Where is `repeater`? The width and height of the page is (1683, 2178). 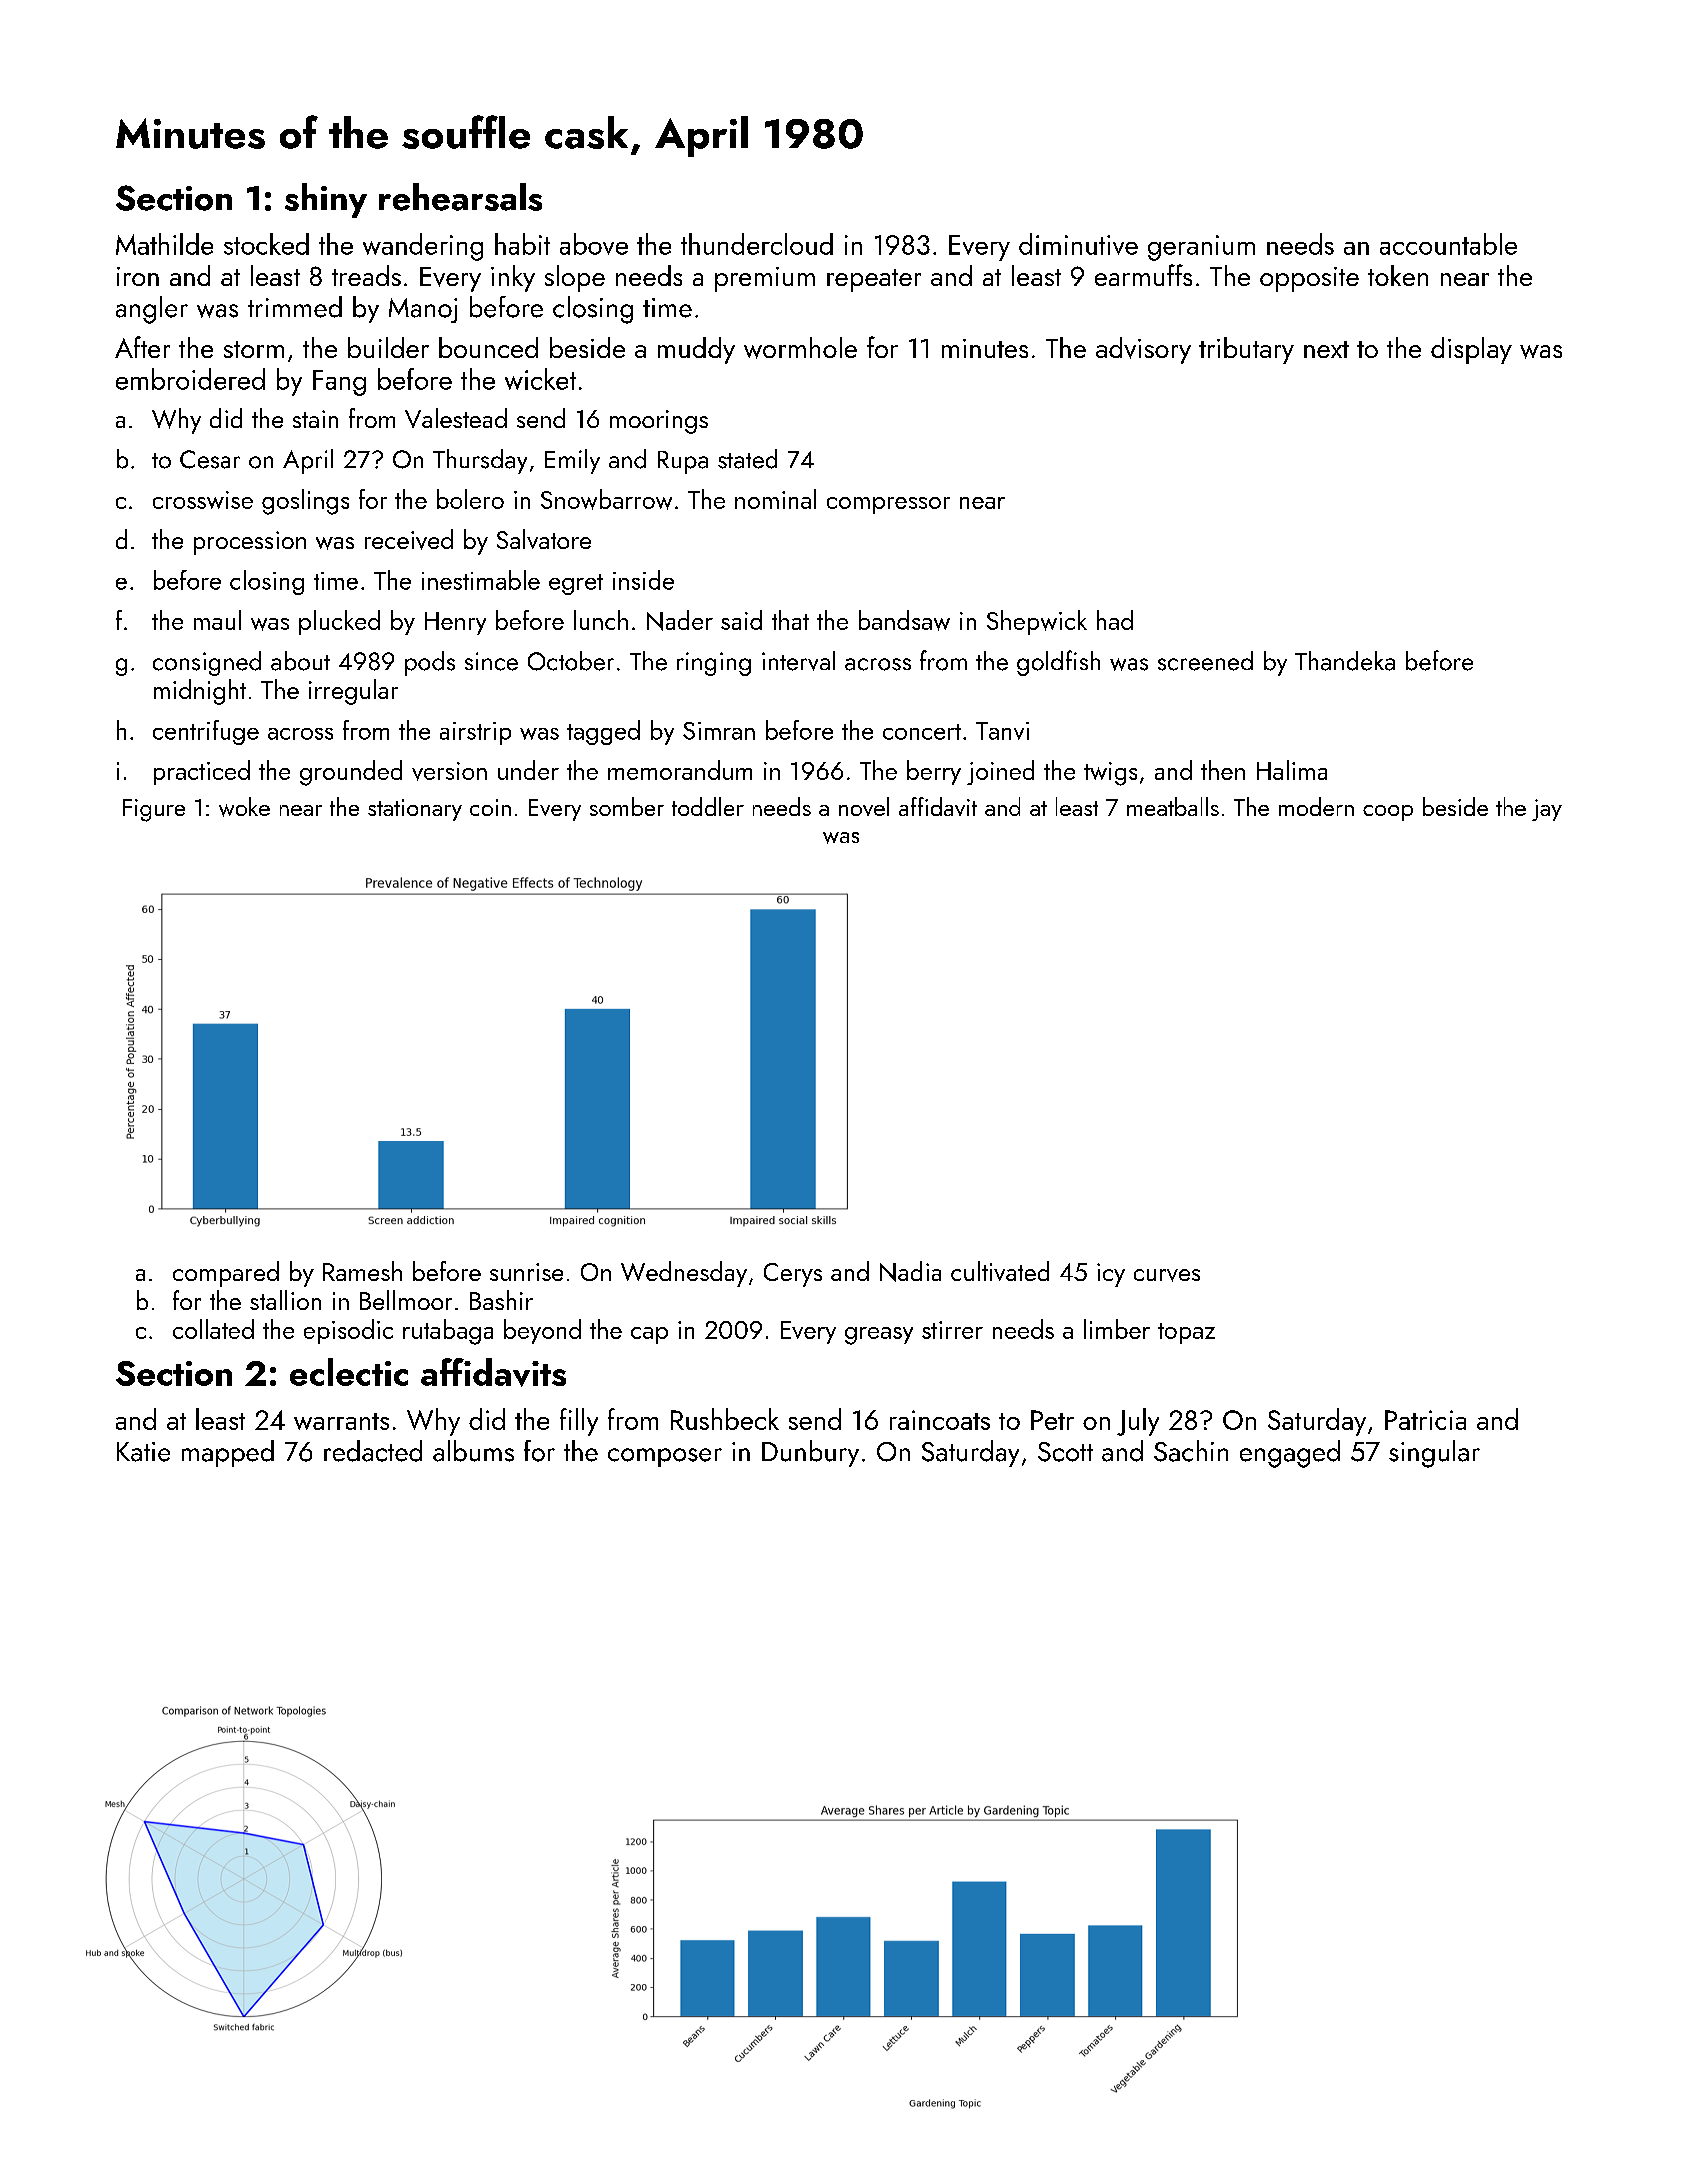
repeater is located at coordinates (874, 280).
